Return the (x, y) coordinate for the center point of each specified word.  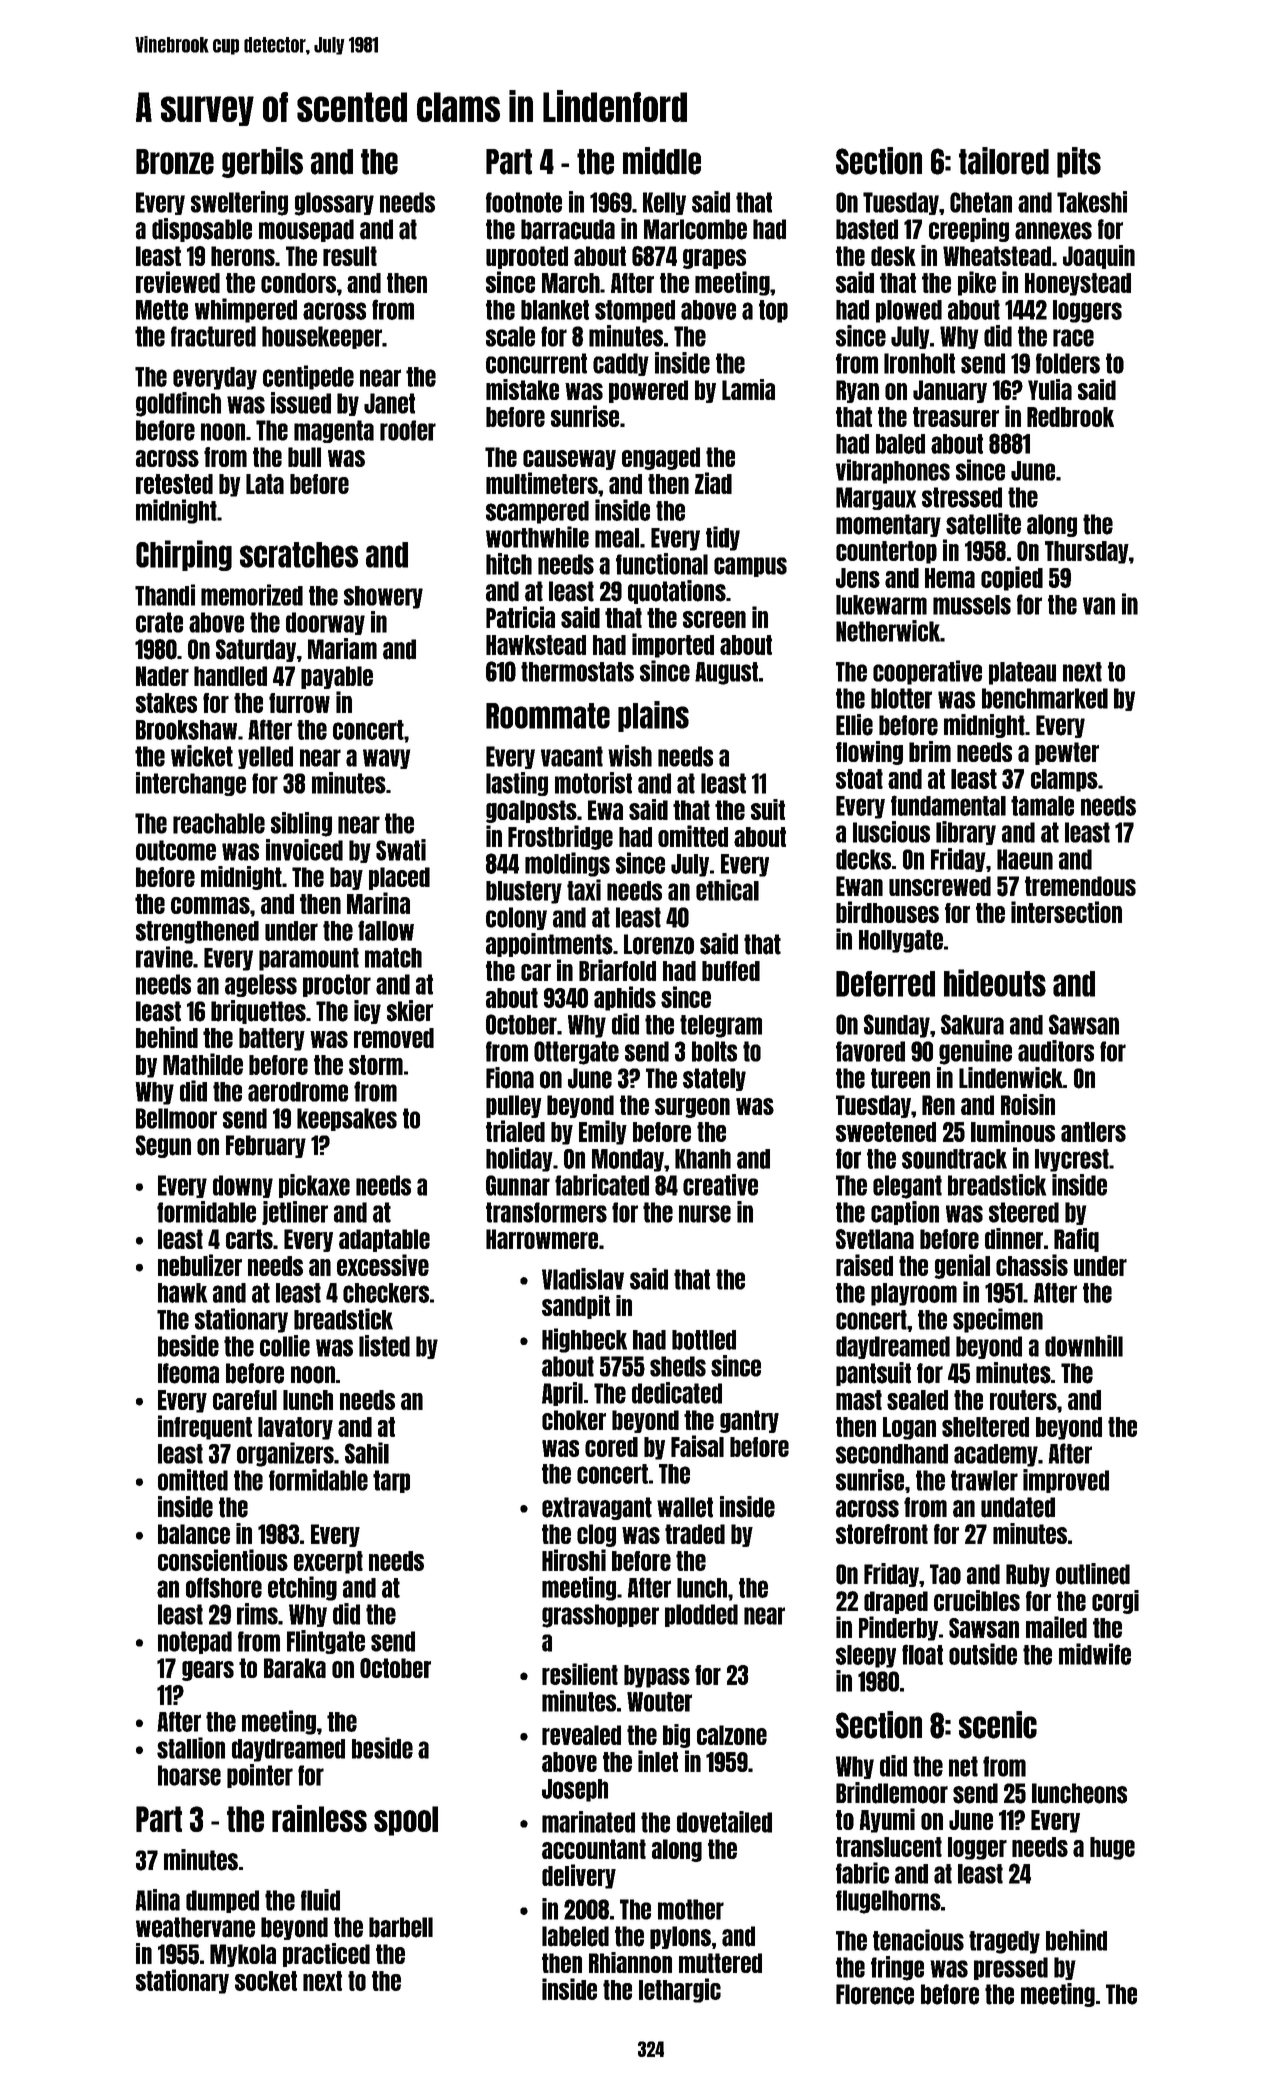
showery (383, 597)
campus (750, 567)
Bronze (175, 162)
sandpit (576, 1307)
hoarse (189, 1775)
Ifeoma (188, 1373)
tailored (1004, 161)
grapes (714, 259)
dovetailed (724, 1822)
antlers (1093, 1132)
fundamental (948, 805)
